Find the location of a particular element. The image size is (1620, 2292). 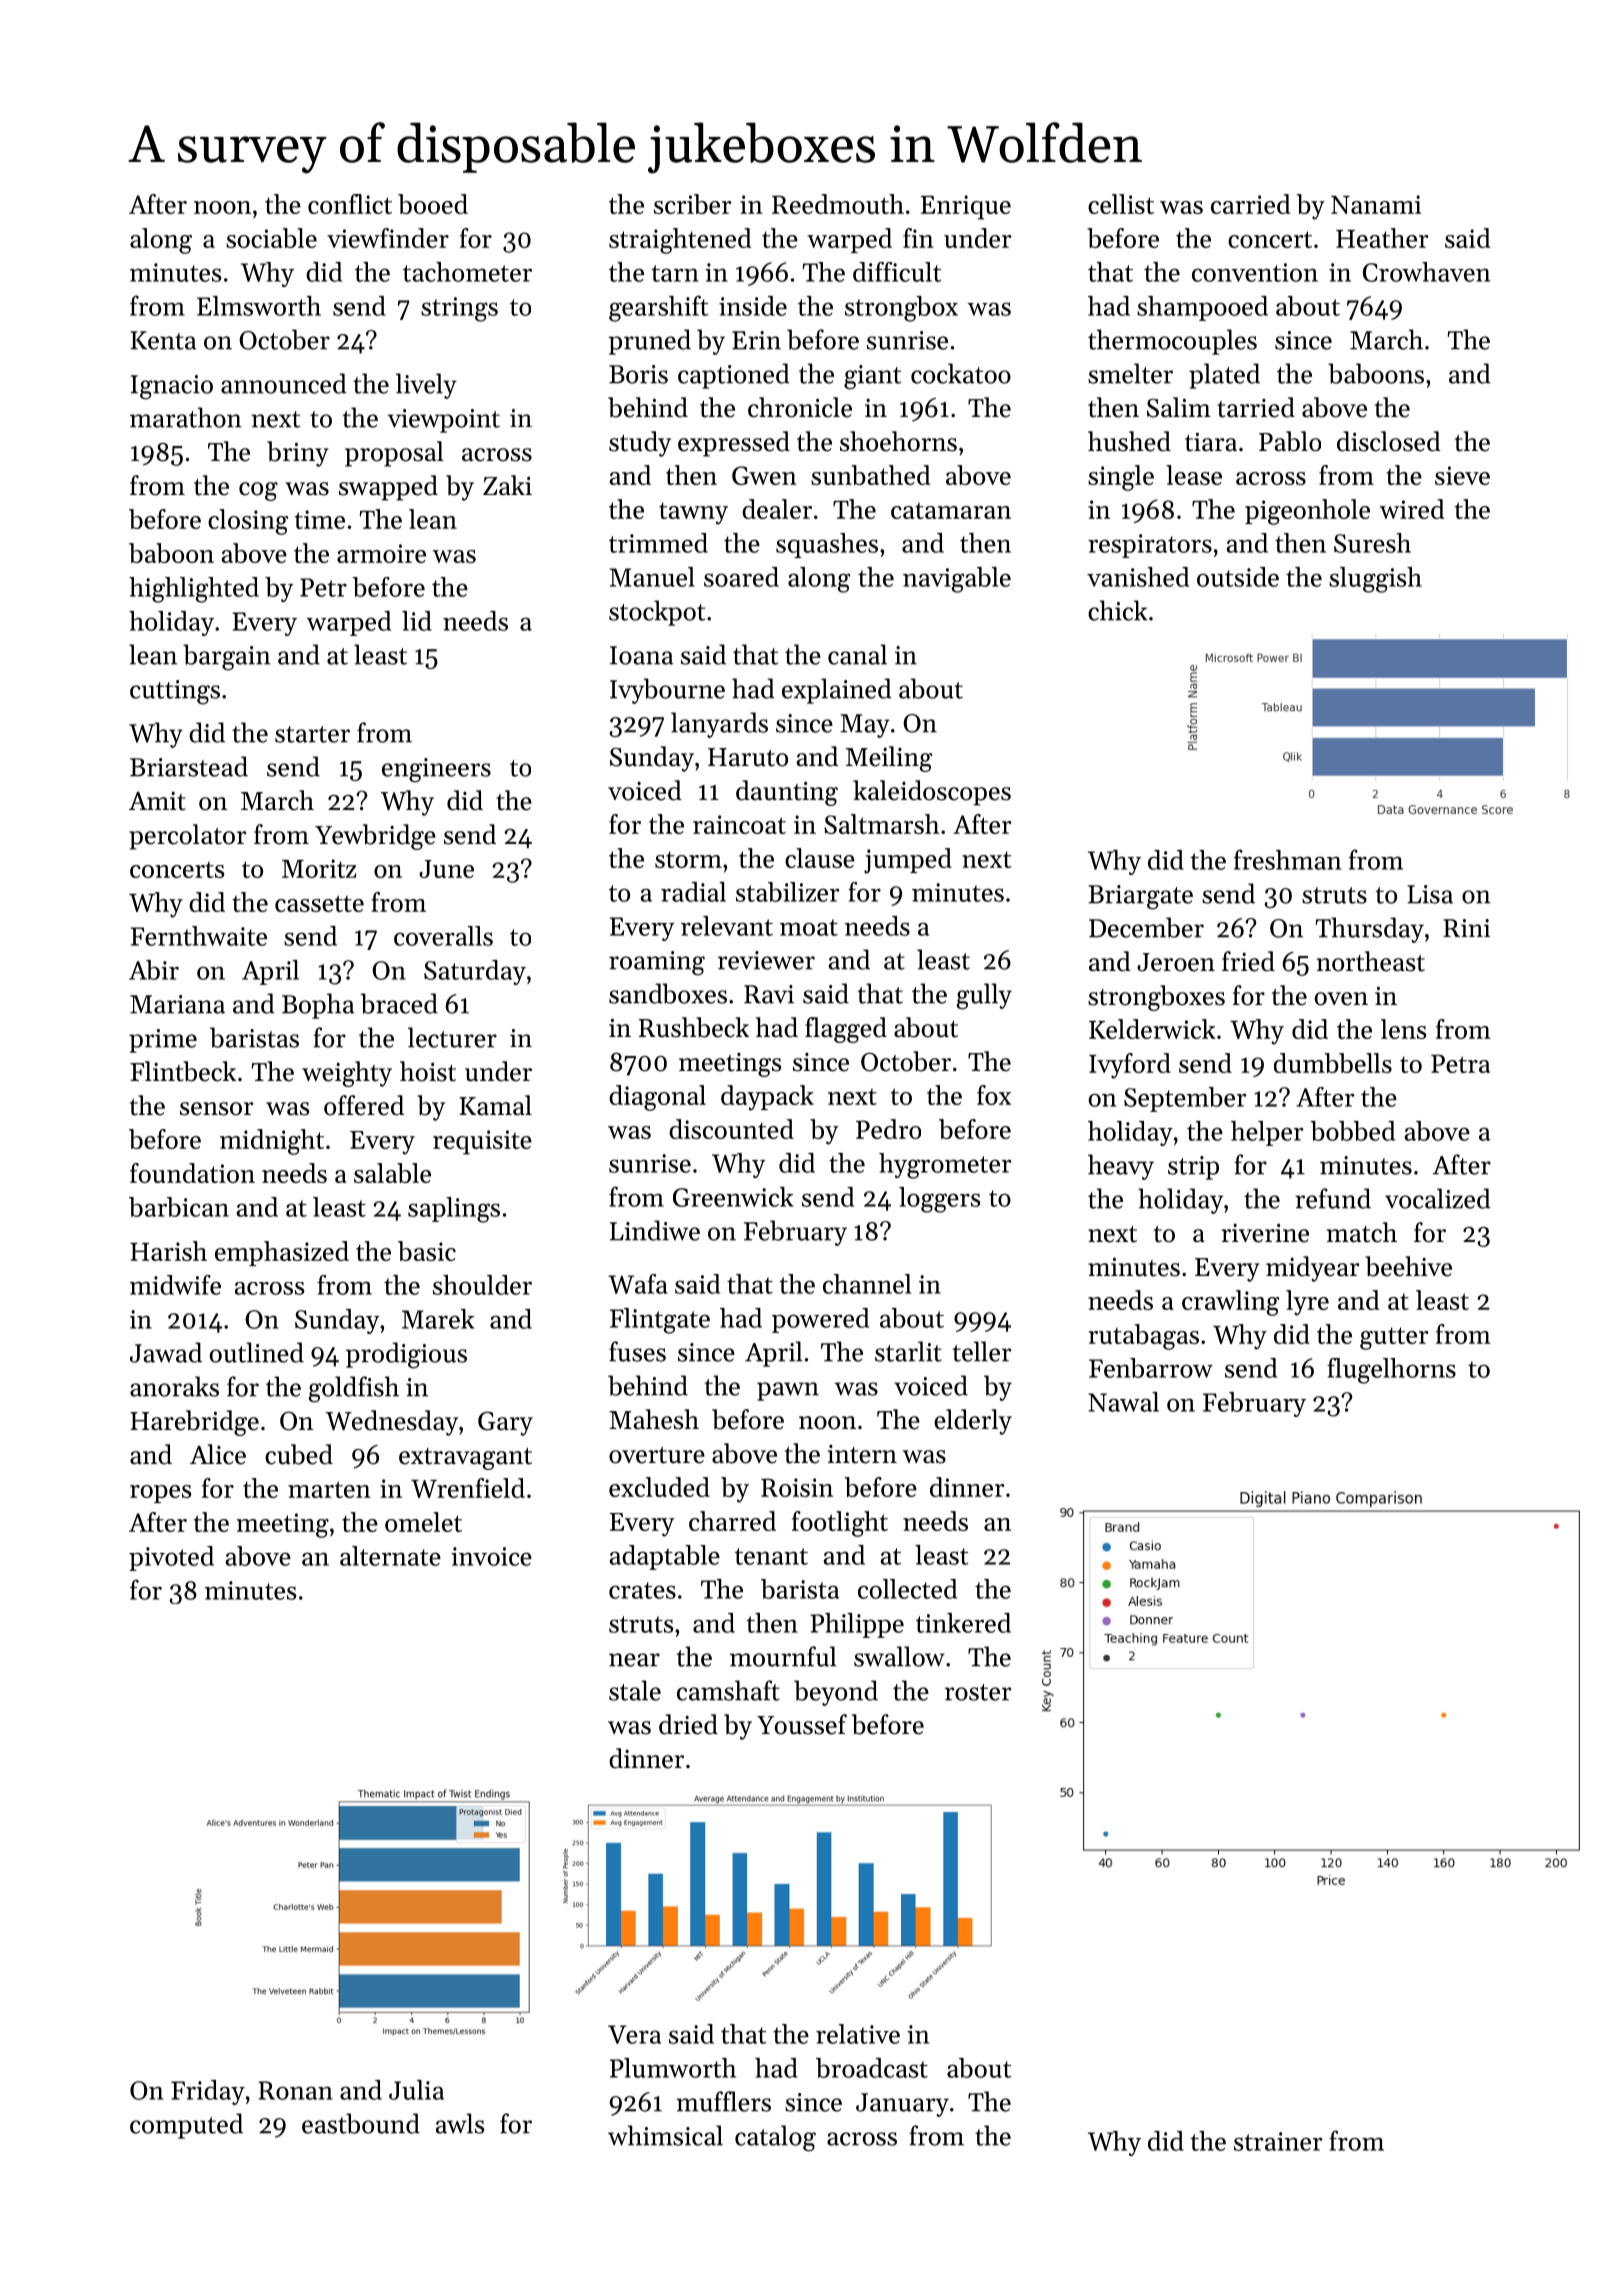

catalog is located at coordinates (775, 2138).
